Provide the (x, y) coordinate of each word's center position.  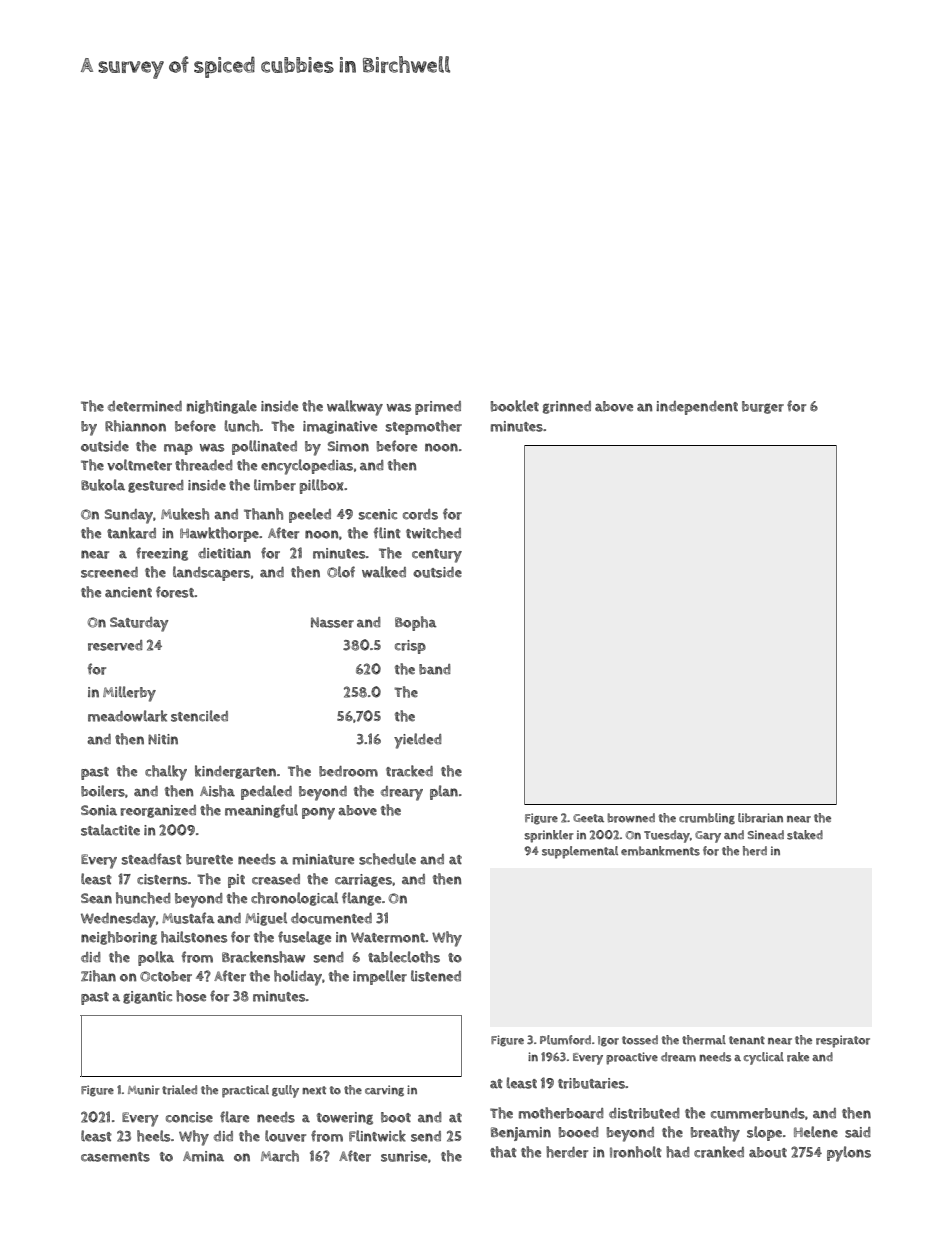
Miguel (266, 919)
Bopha (416, 623)
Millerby (129, 694)
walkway (355, 408)
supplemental (580, 852)
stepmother (424, 427)
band (435, 669)
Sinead (766, 834)
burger (763, 407)
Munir (144, 1090)
